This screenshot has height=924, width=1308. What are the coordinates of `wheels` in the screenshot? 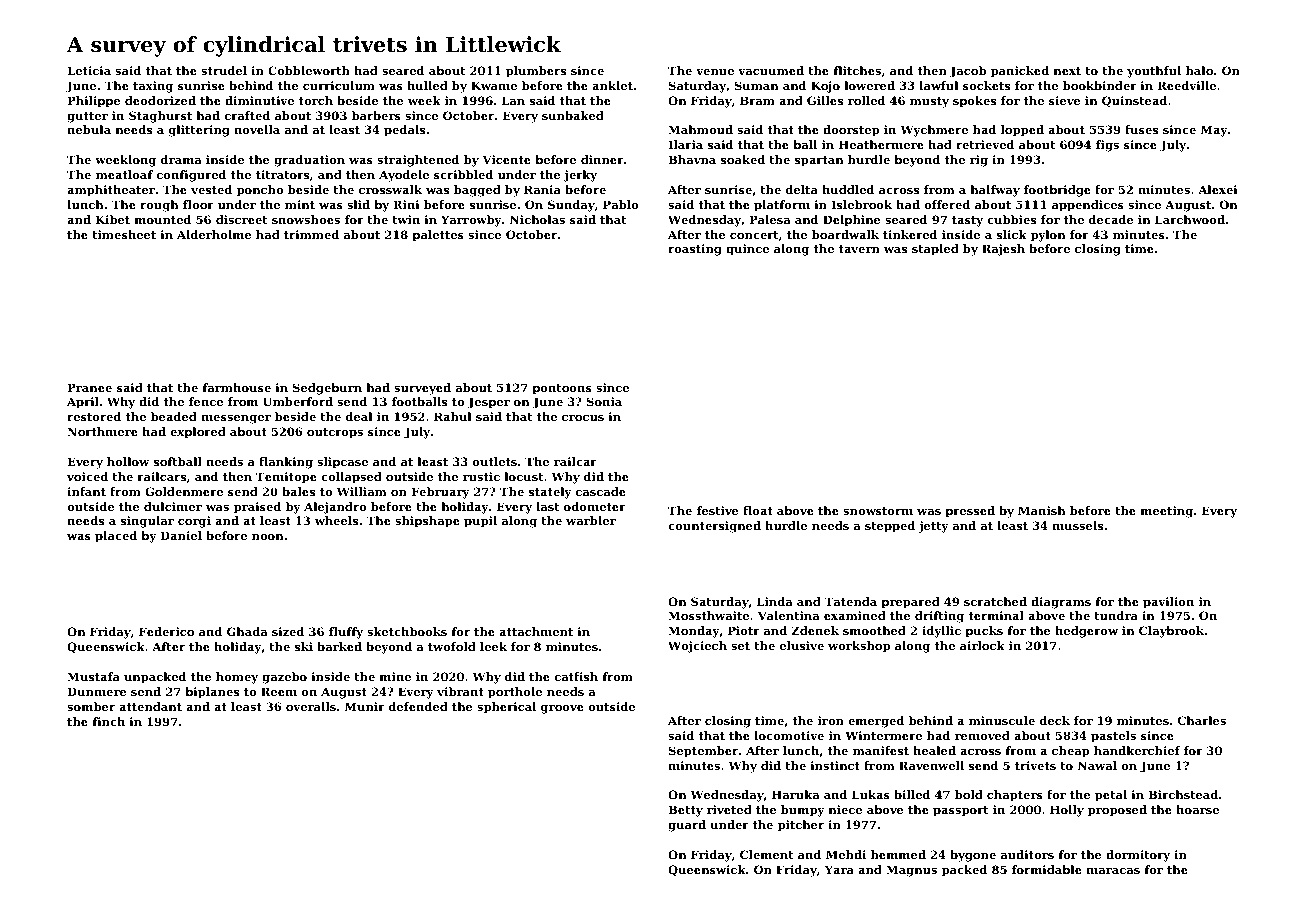 It's located at (336, 520).
